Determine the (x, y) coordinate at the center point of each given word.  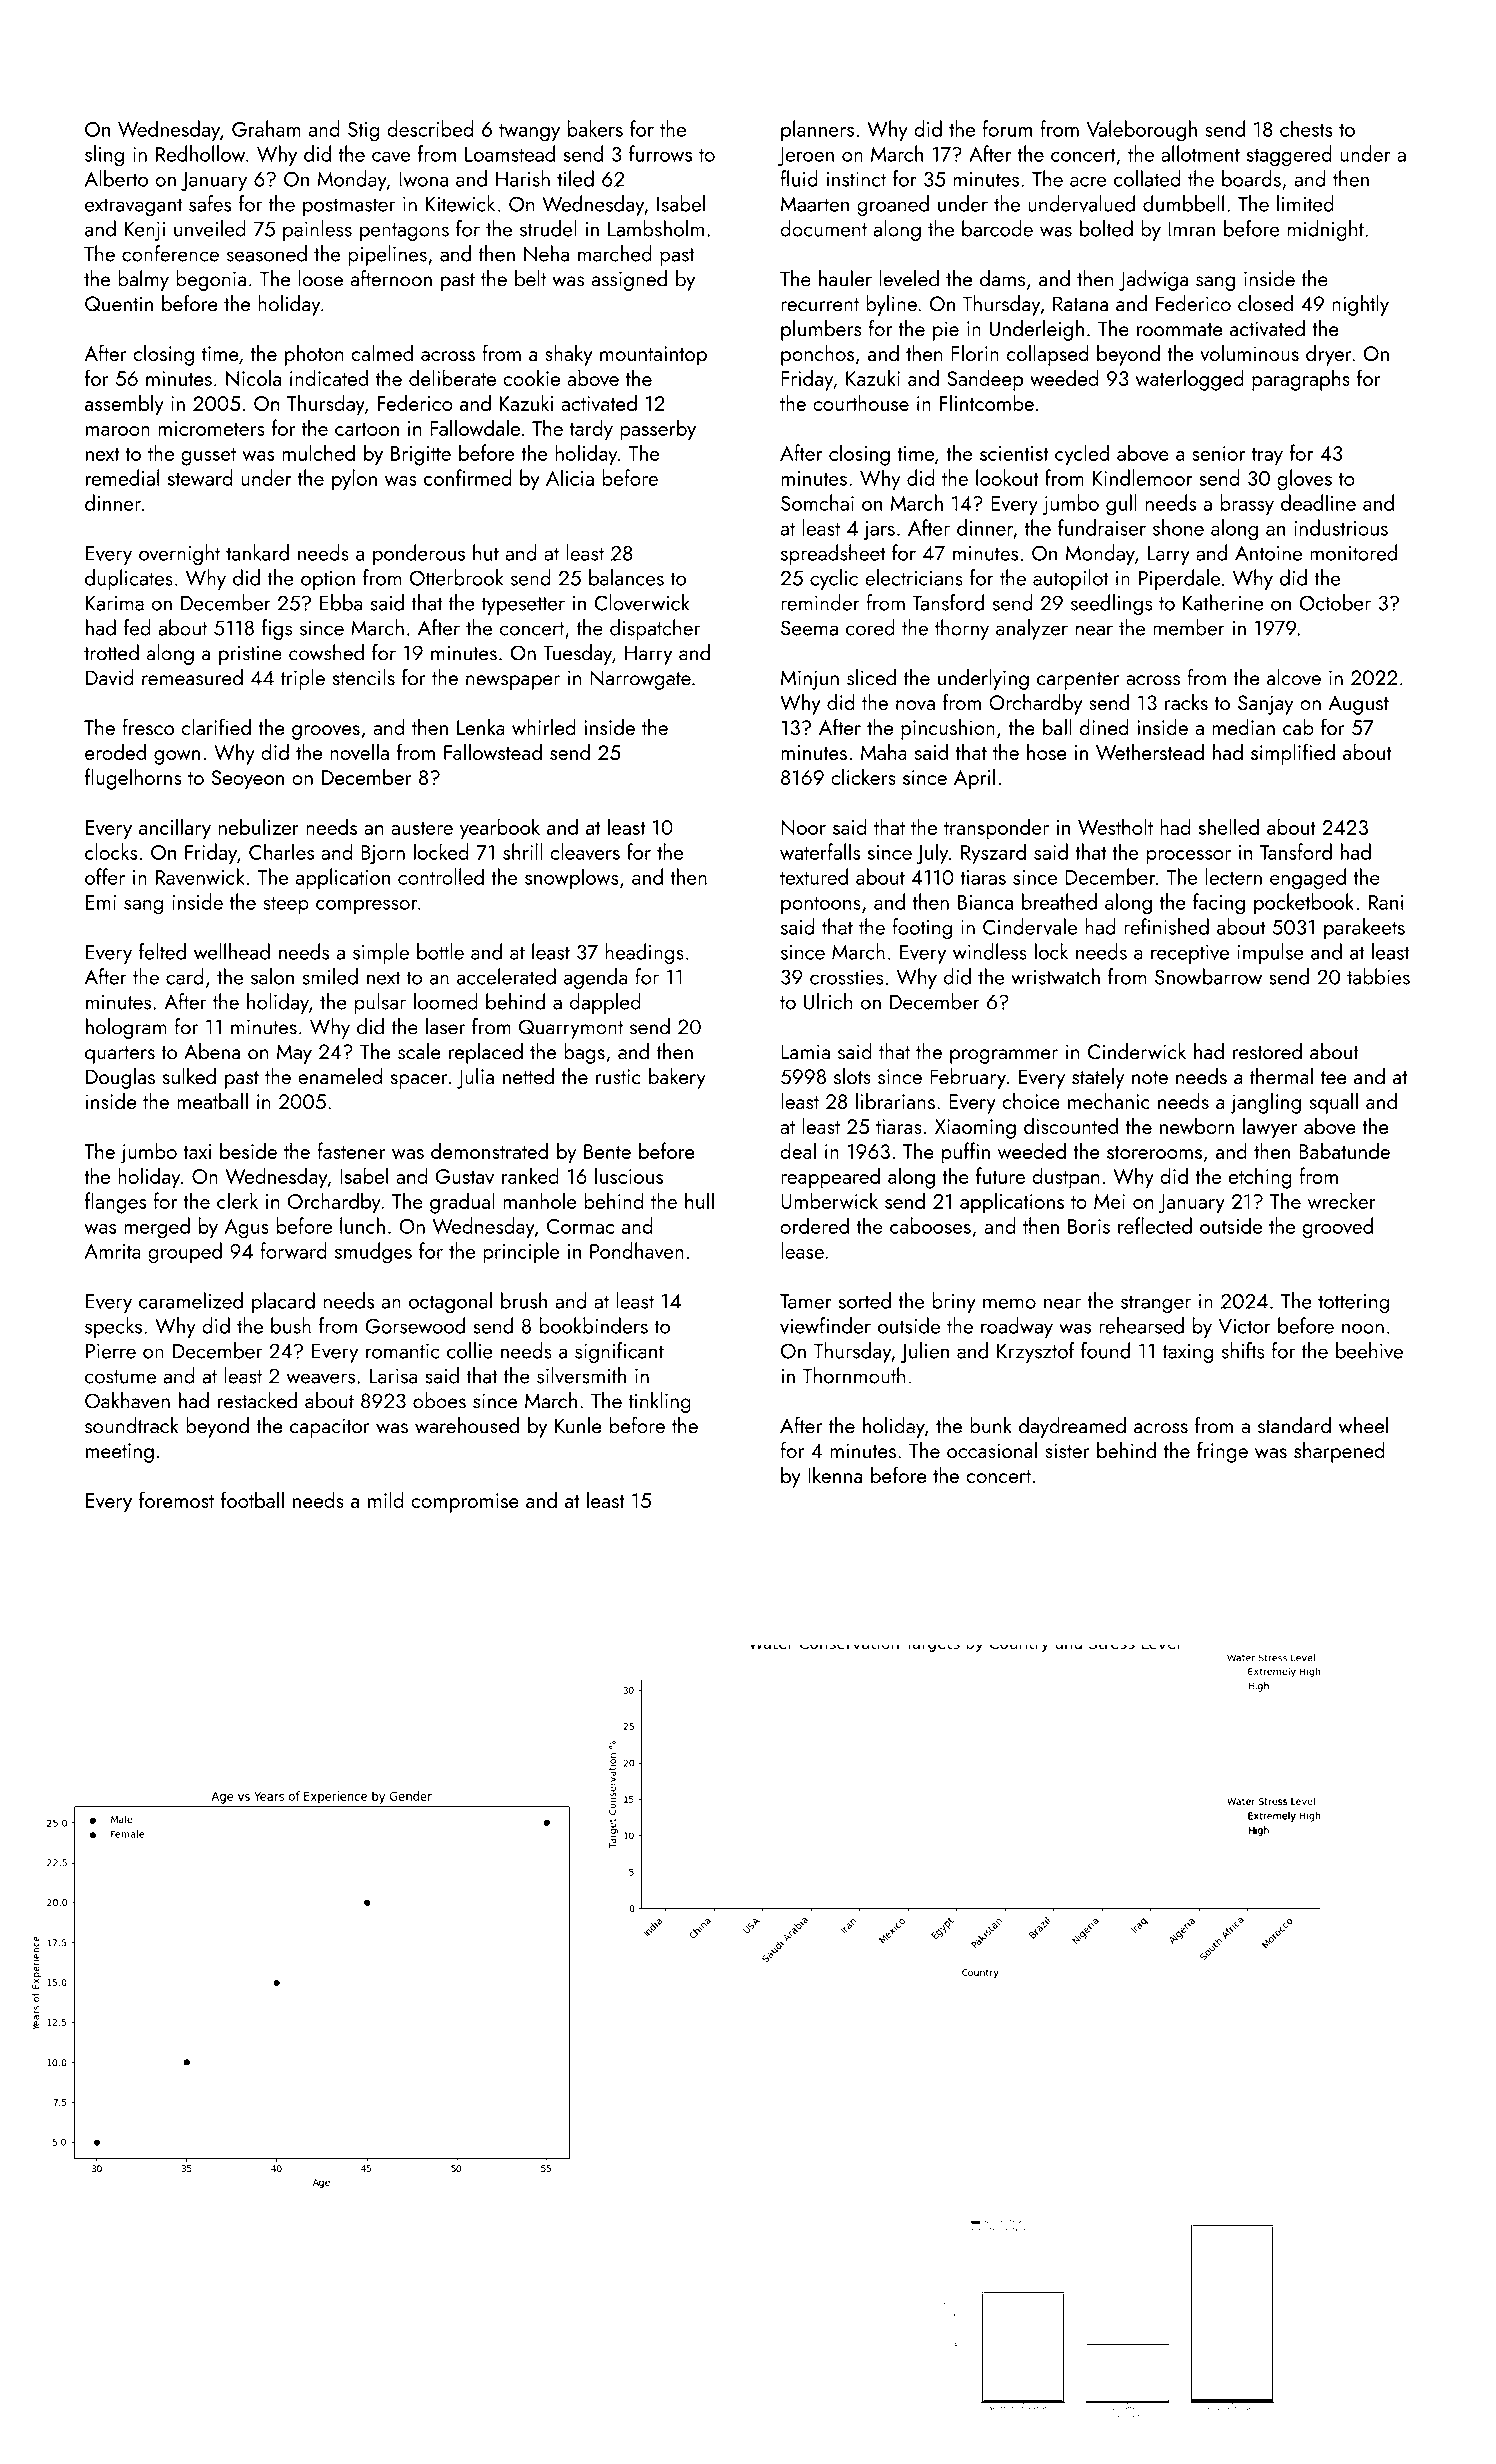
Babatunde (1344, 1150)
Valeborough (1141, 131)
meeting (120, 1453)
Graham (266, 128)
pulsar (380, 1003)
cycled (1082, 455)
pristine (250, 655)
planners (817, 130)
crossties (846, 977)
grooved (1338, 1228)
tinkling (659, 1402)
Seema (809, 628)
